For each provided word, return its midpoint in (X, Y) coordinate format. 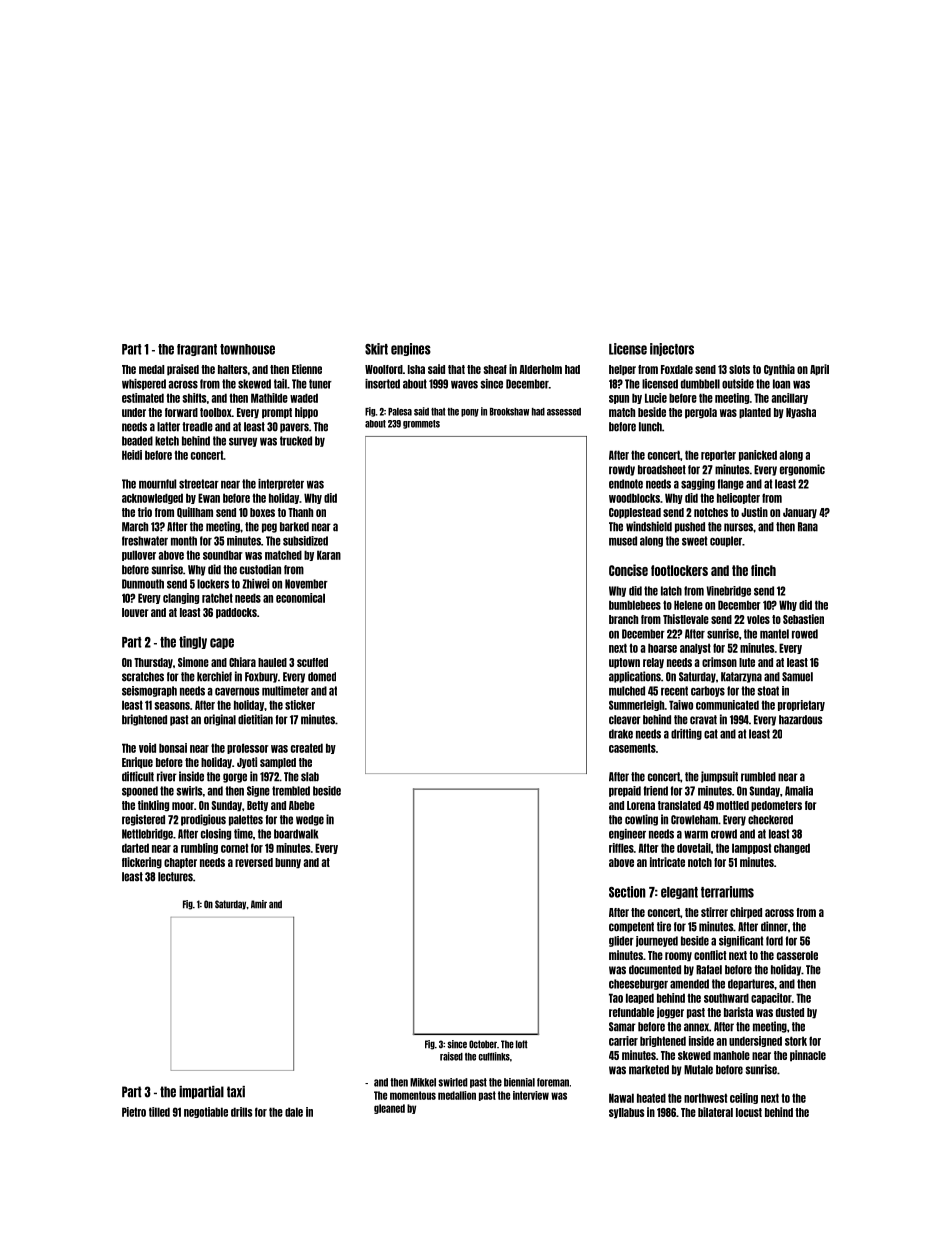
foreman (553, 1082)
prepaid (625, 791)
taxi (236, 1092)
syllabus (626, 1113)
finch (763, 570)
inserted (382, 384)
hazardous (800, 720)
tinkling (153, 806)
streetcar (199, 484)
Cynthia (779, 370)
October (483, 1044)
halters (232, 369)
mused (623, 541)
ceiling (744, 1098)
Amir (259, 904)
